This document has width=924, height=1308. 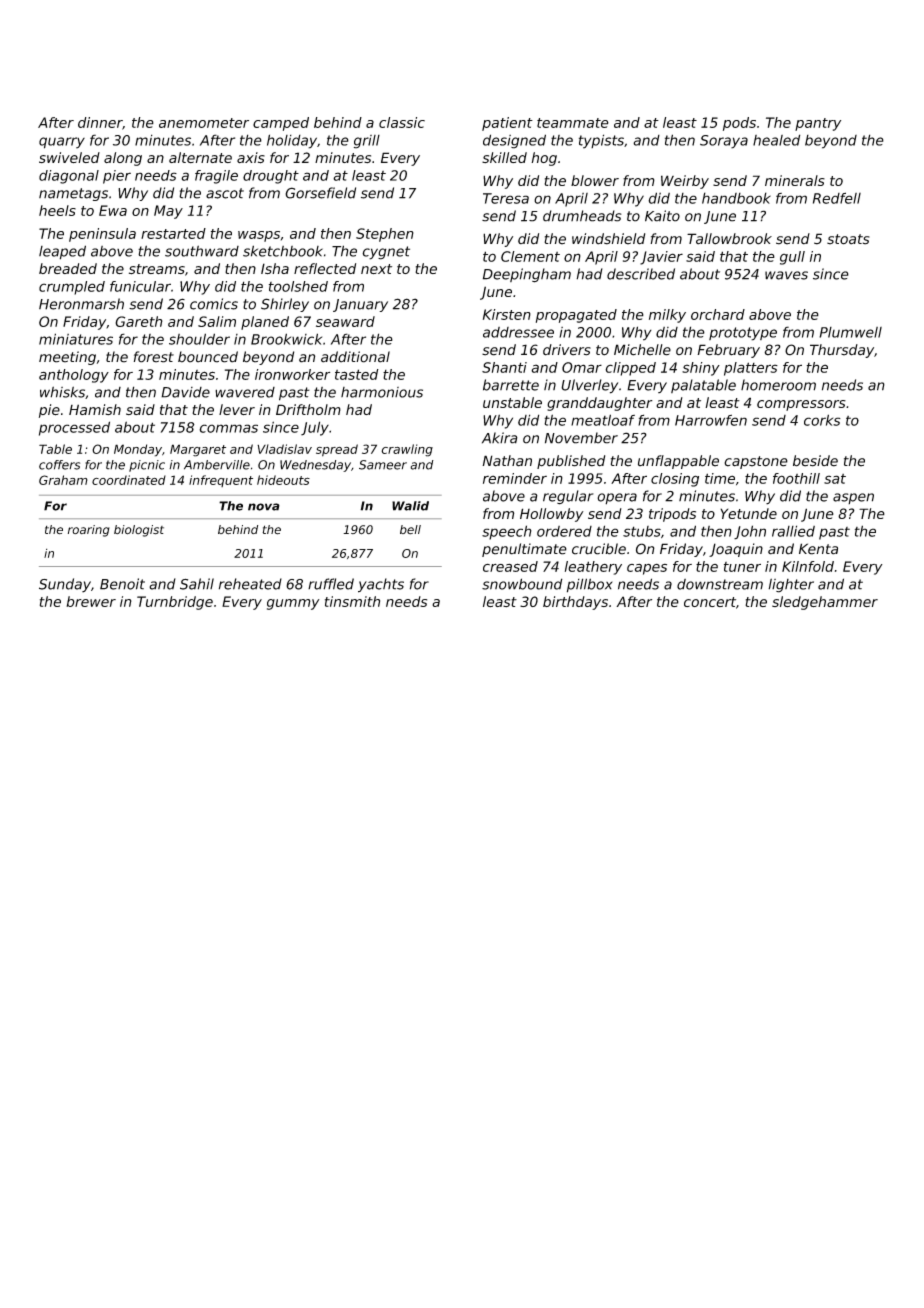 I want to click on yachts, so click(x=381, y=585).
